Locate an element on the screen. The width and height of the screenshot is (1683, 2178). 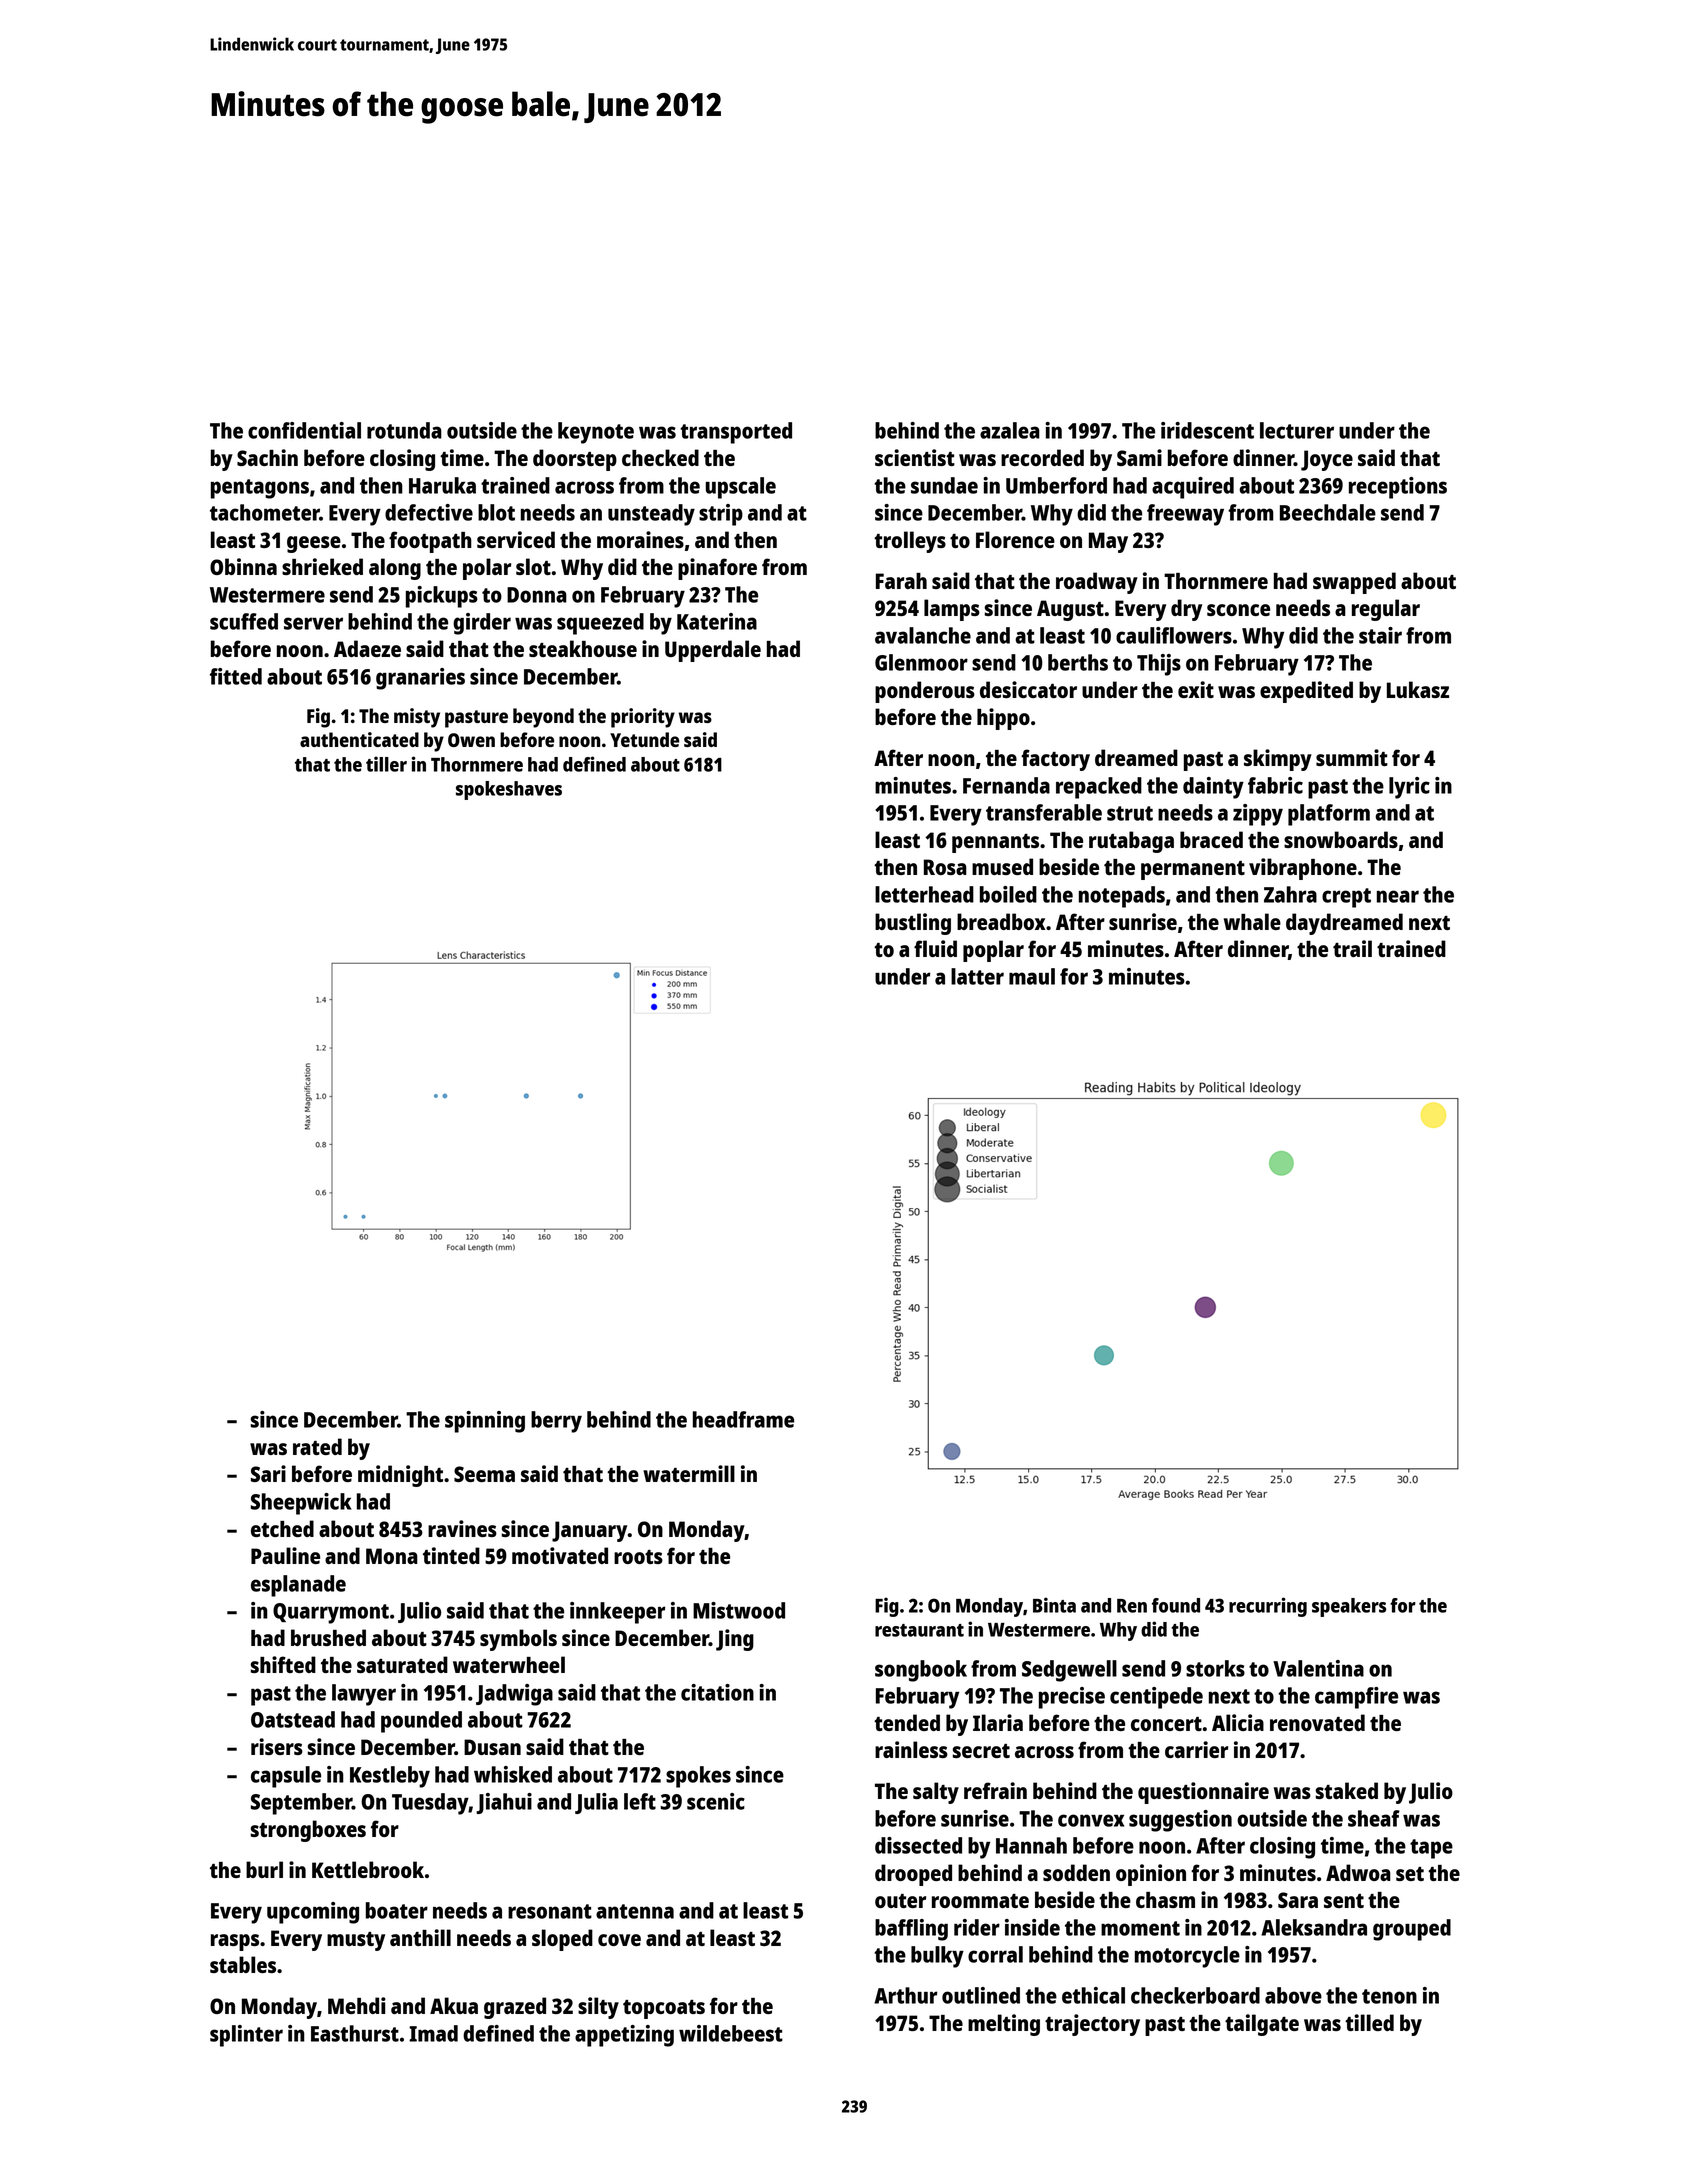
baffling is located at coordinates (911, 1930).
